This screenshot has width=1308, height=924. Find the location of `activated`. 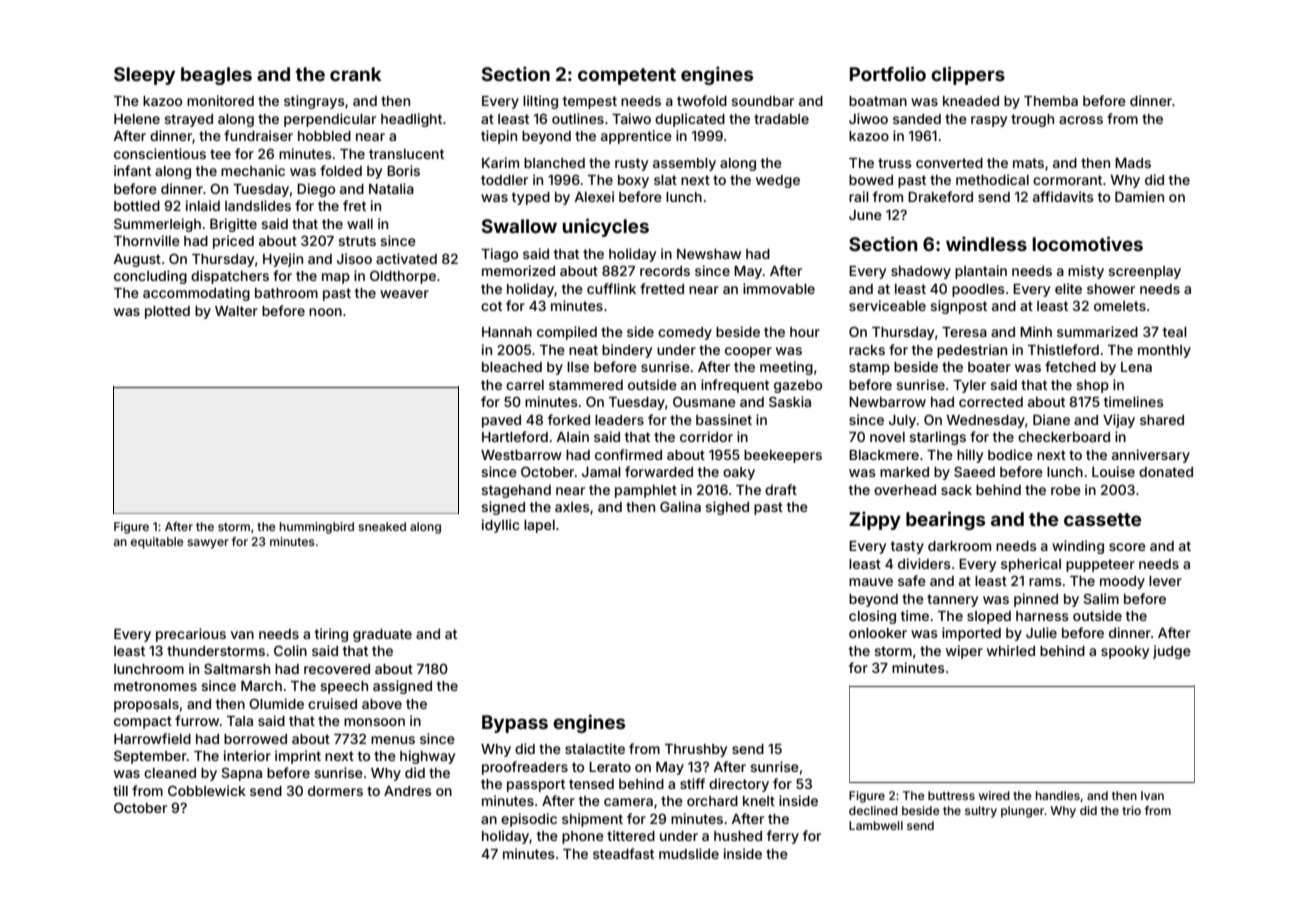

activated is located at coordinates (406, 258).
